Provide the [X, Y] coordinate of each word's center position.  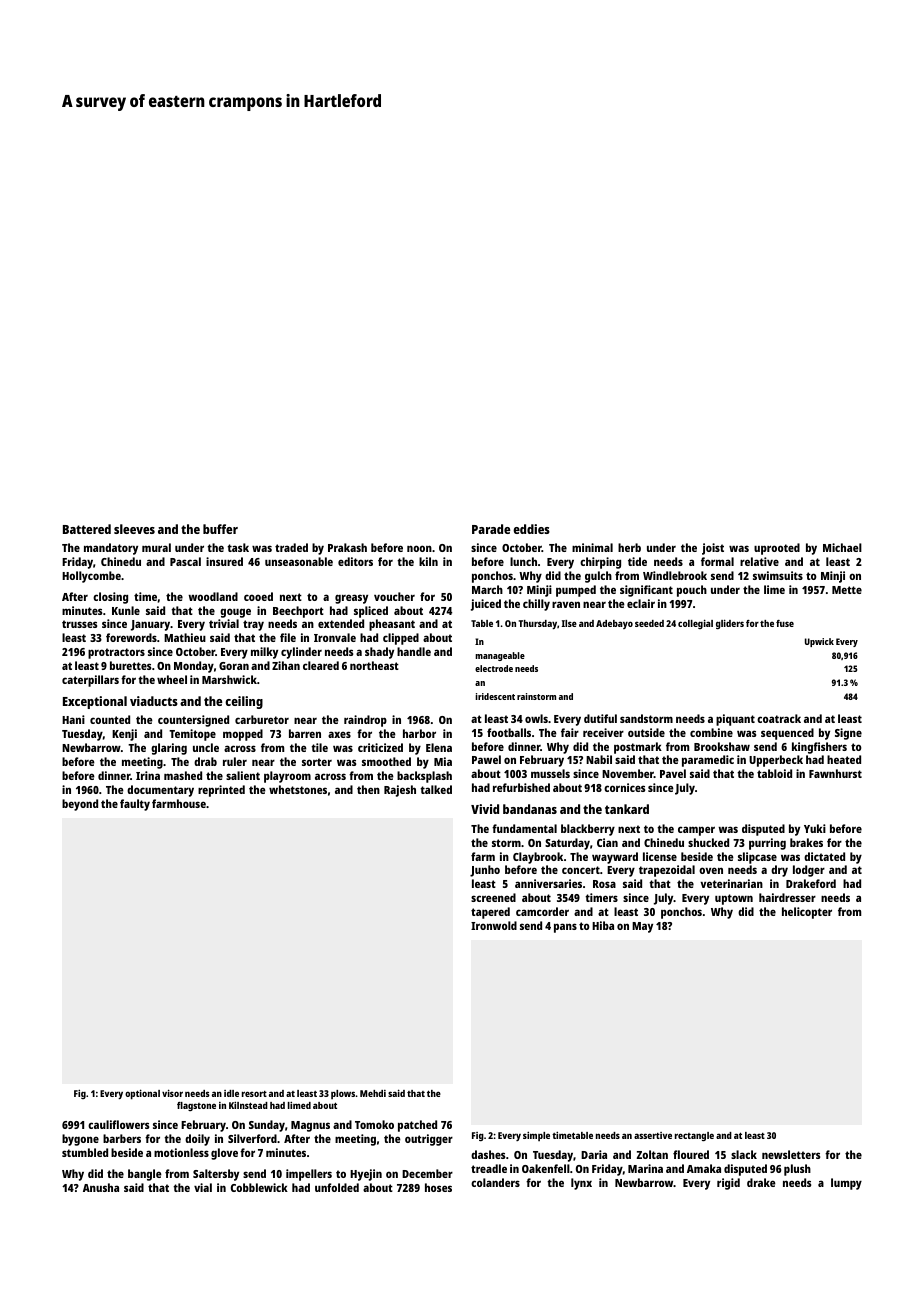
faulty [135, 805]
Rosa [604, 884]
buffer [220, 529]
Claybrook [538, 858]
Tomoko [374, 1124]
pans [565, 928]
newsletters [791, 1154]
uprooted [777, 549]
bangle [145, 1175]
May [642, 927]
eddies [531, 529]
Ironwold [494, 925]
